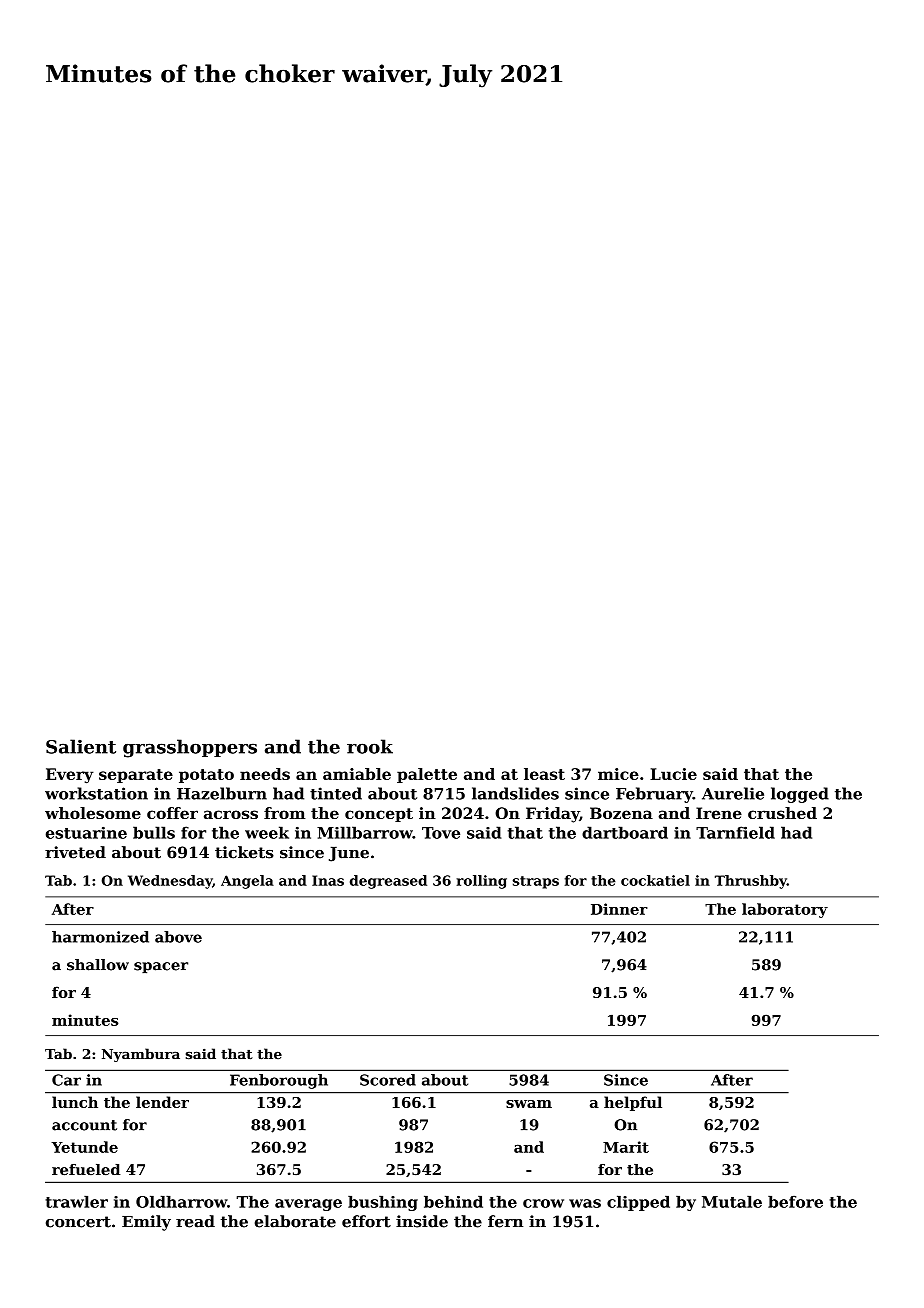  What do you see at coordinates (161, 967) in the page?
I see `spacer` at bounding box center [161, 967].
